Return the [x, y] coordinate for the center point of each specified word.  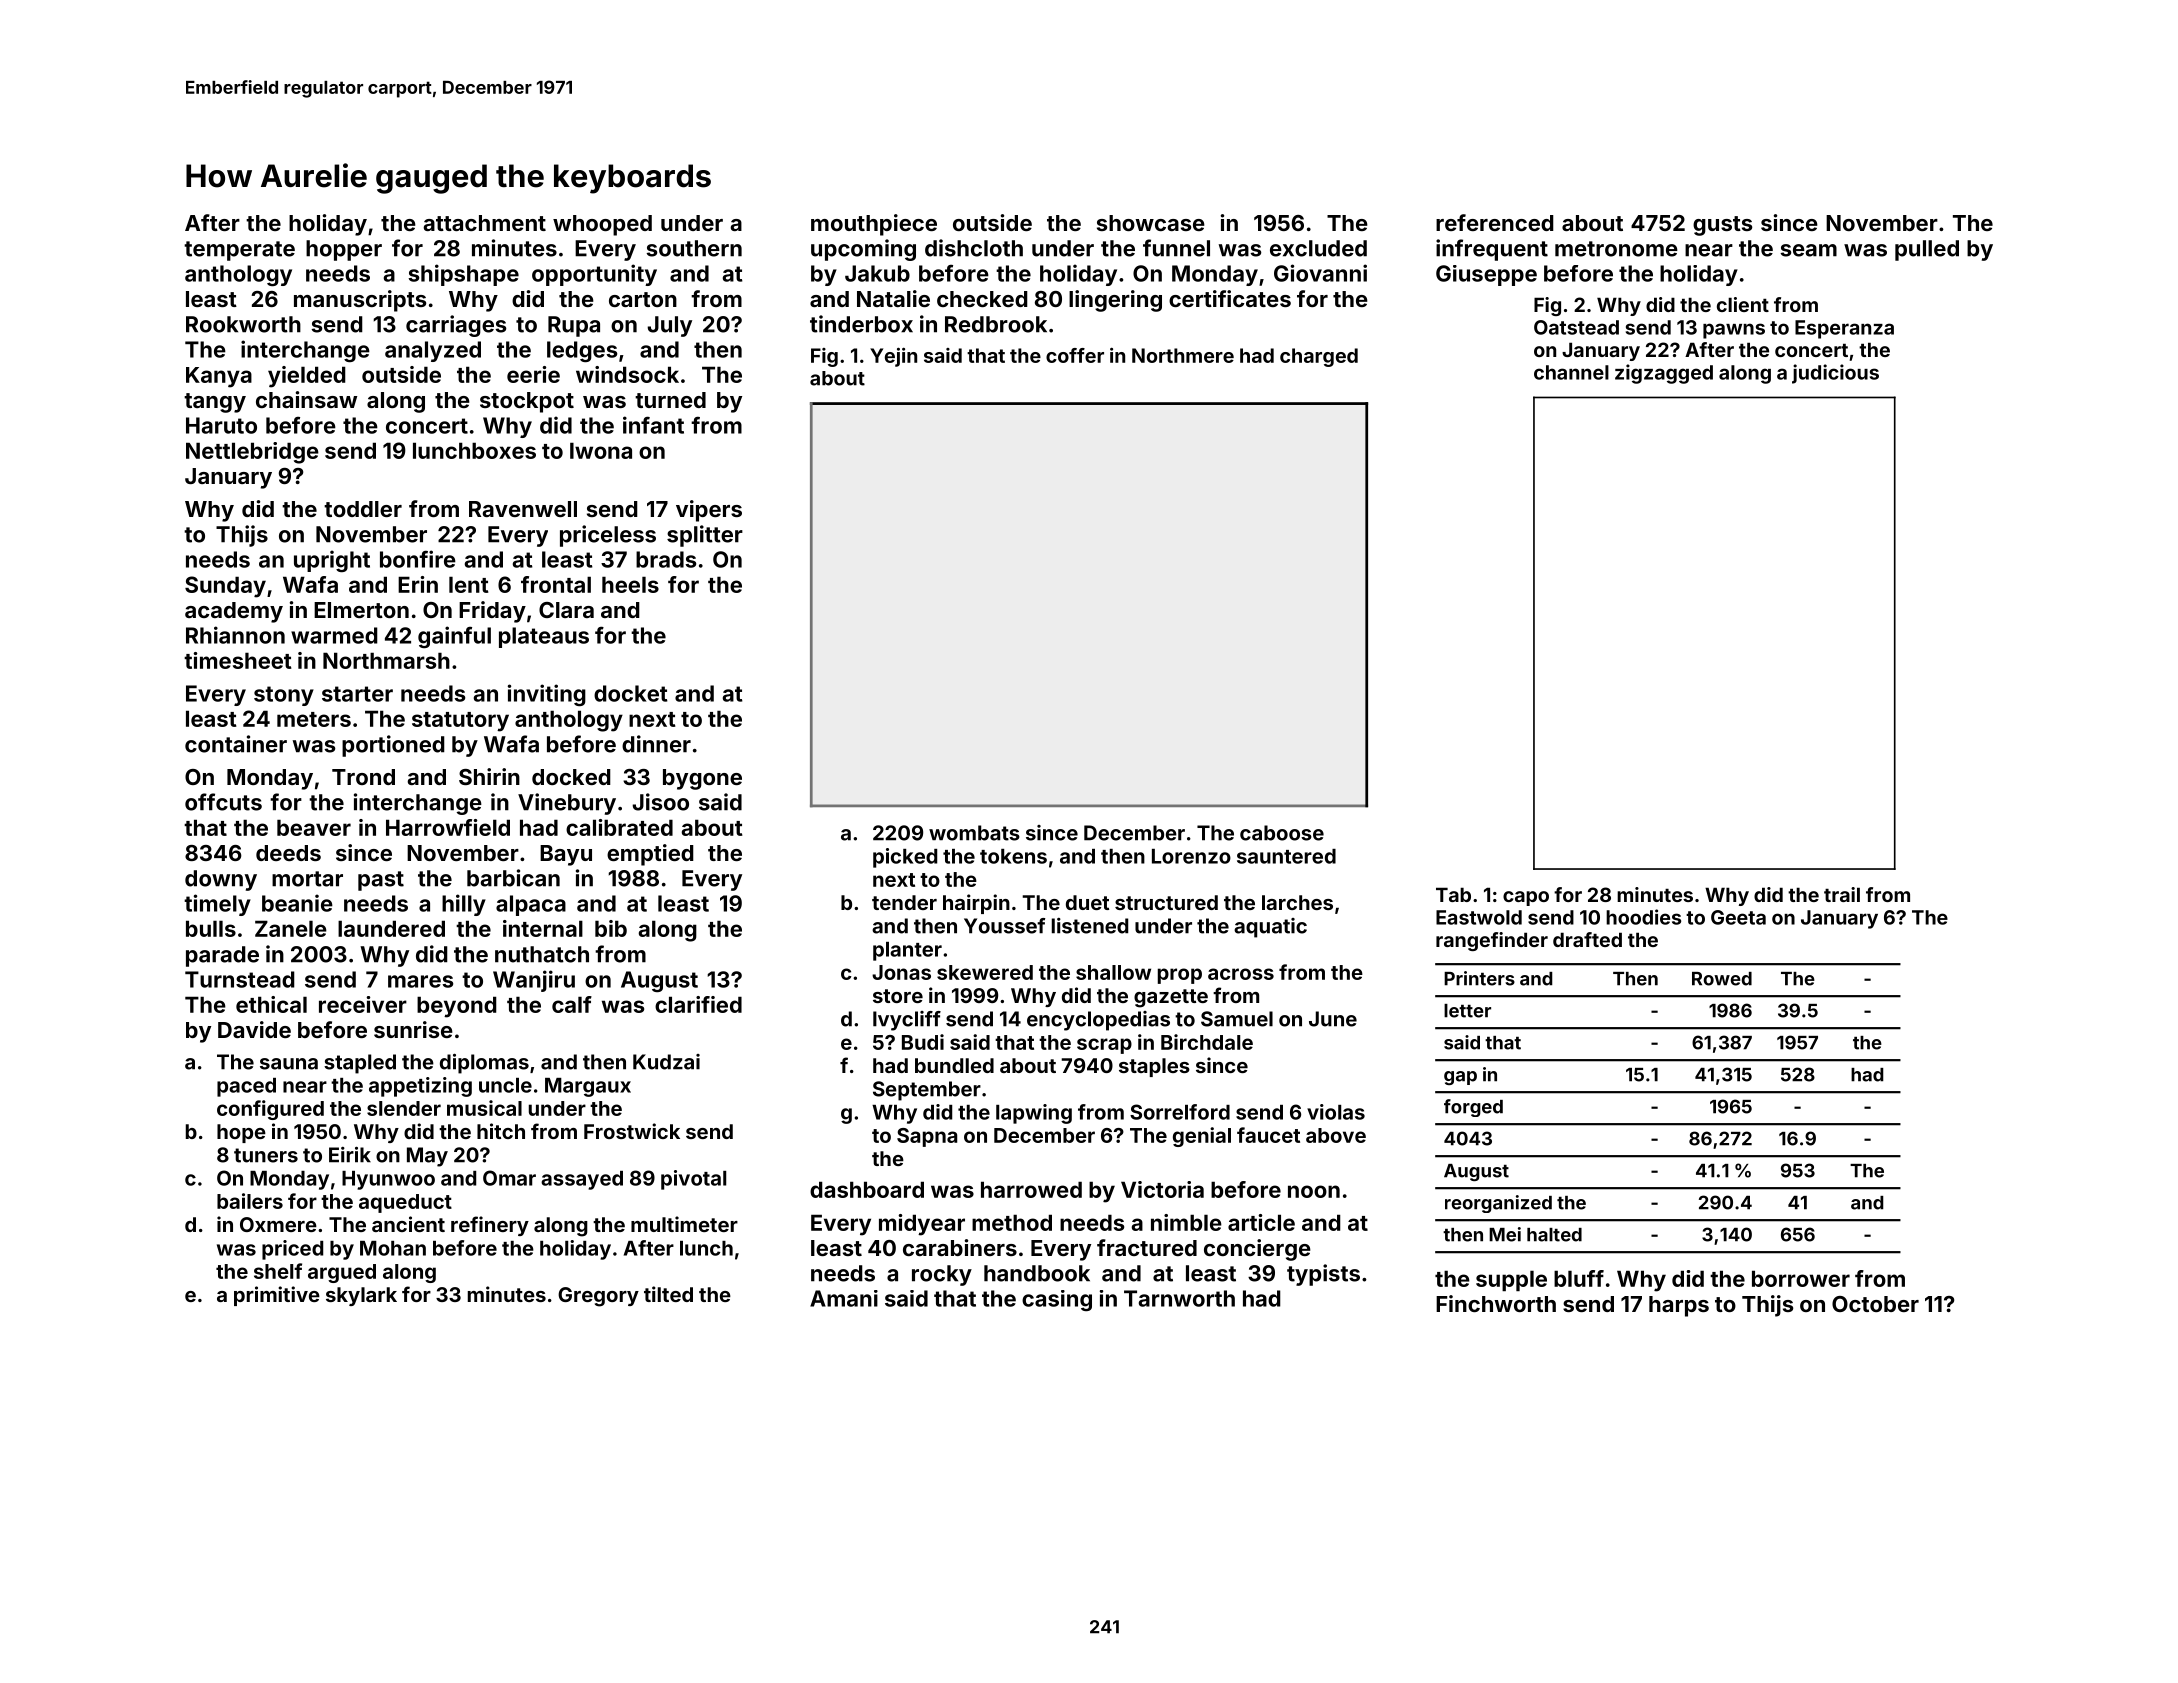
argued [342, 1273]
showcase [1151, 223]
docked [571, 777]
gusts [1722, 226]
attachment [484, 223]
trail [1842, 894]
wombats [974, 833]
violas [1336, 1112]
